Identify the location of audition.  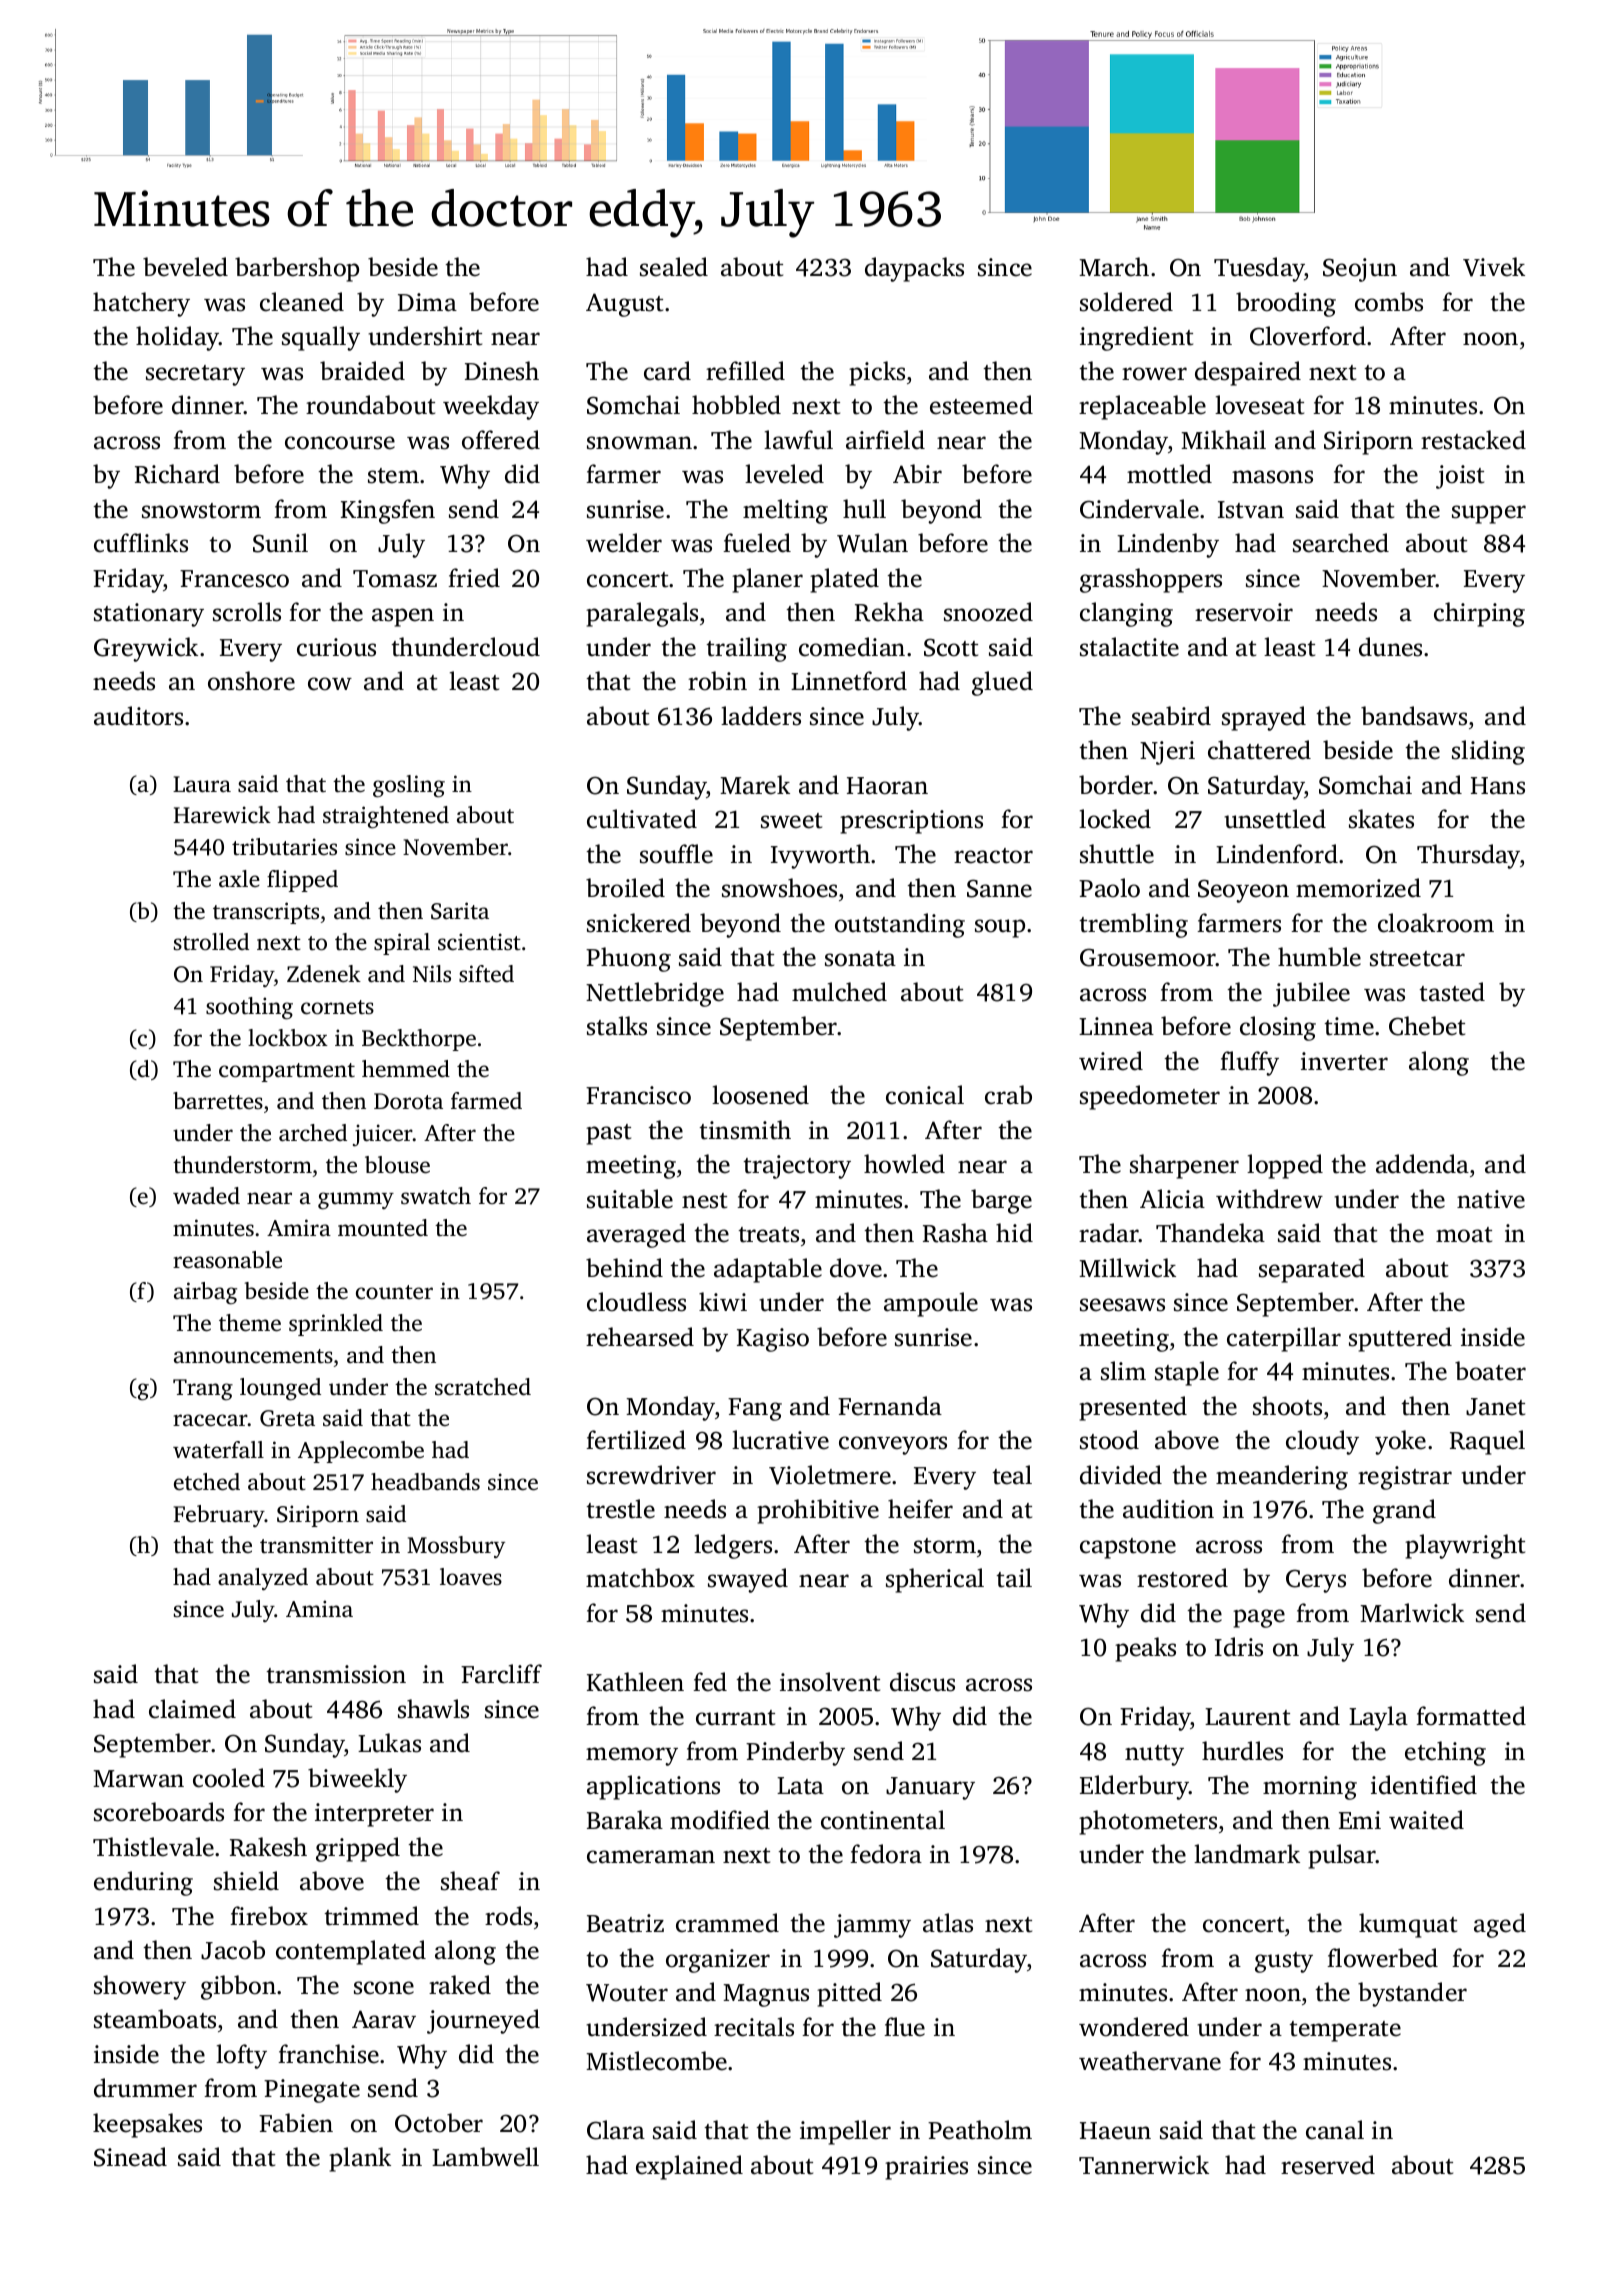
(1168, 1509).
